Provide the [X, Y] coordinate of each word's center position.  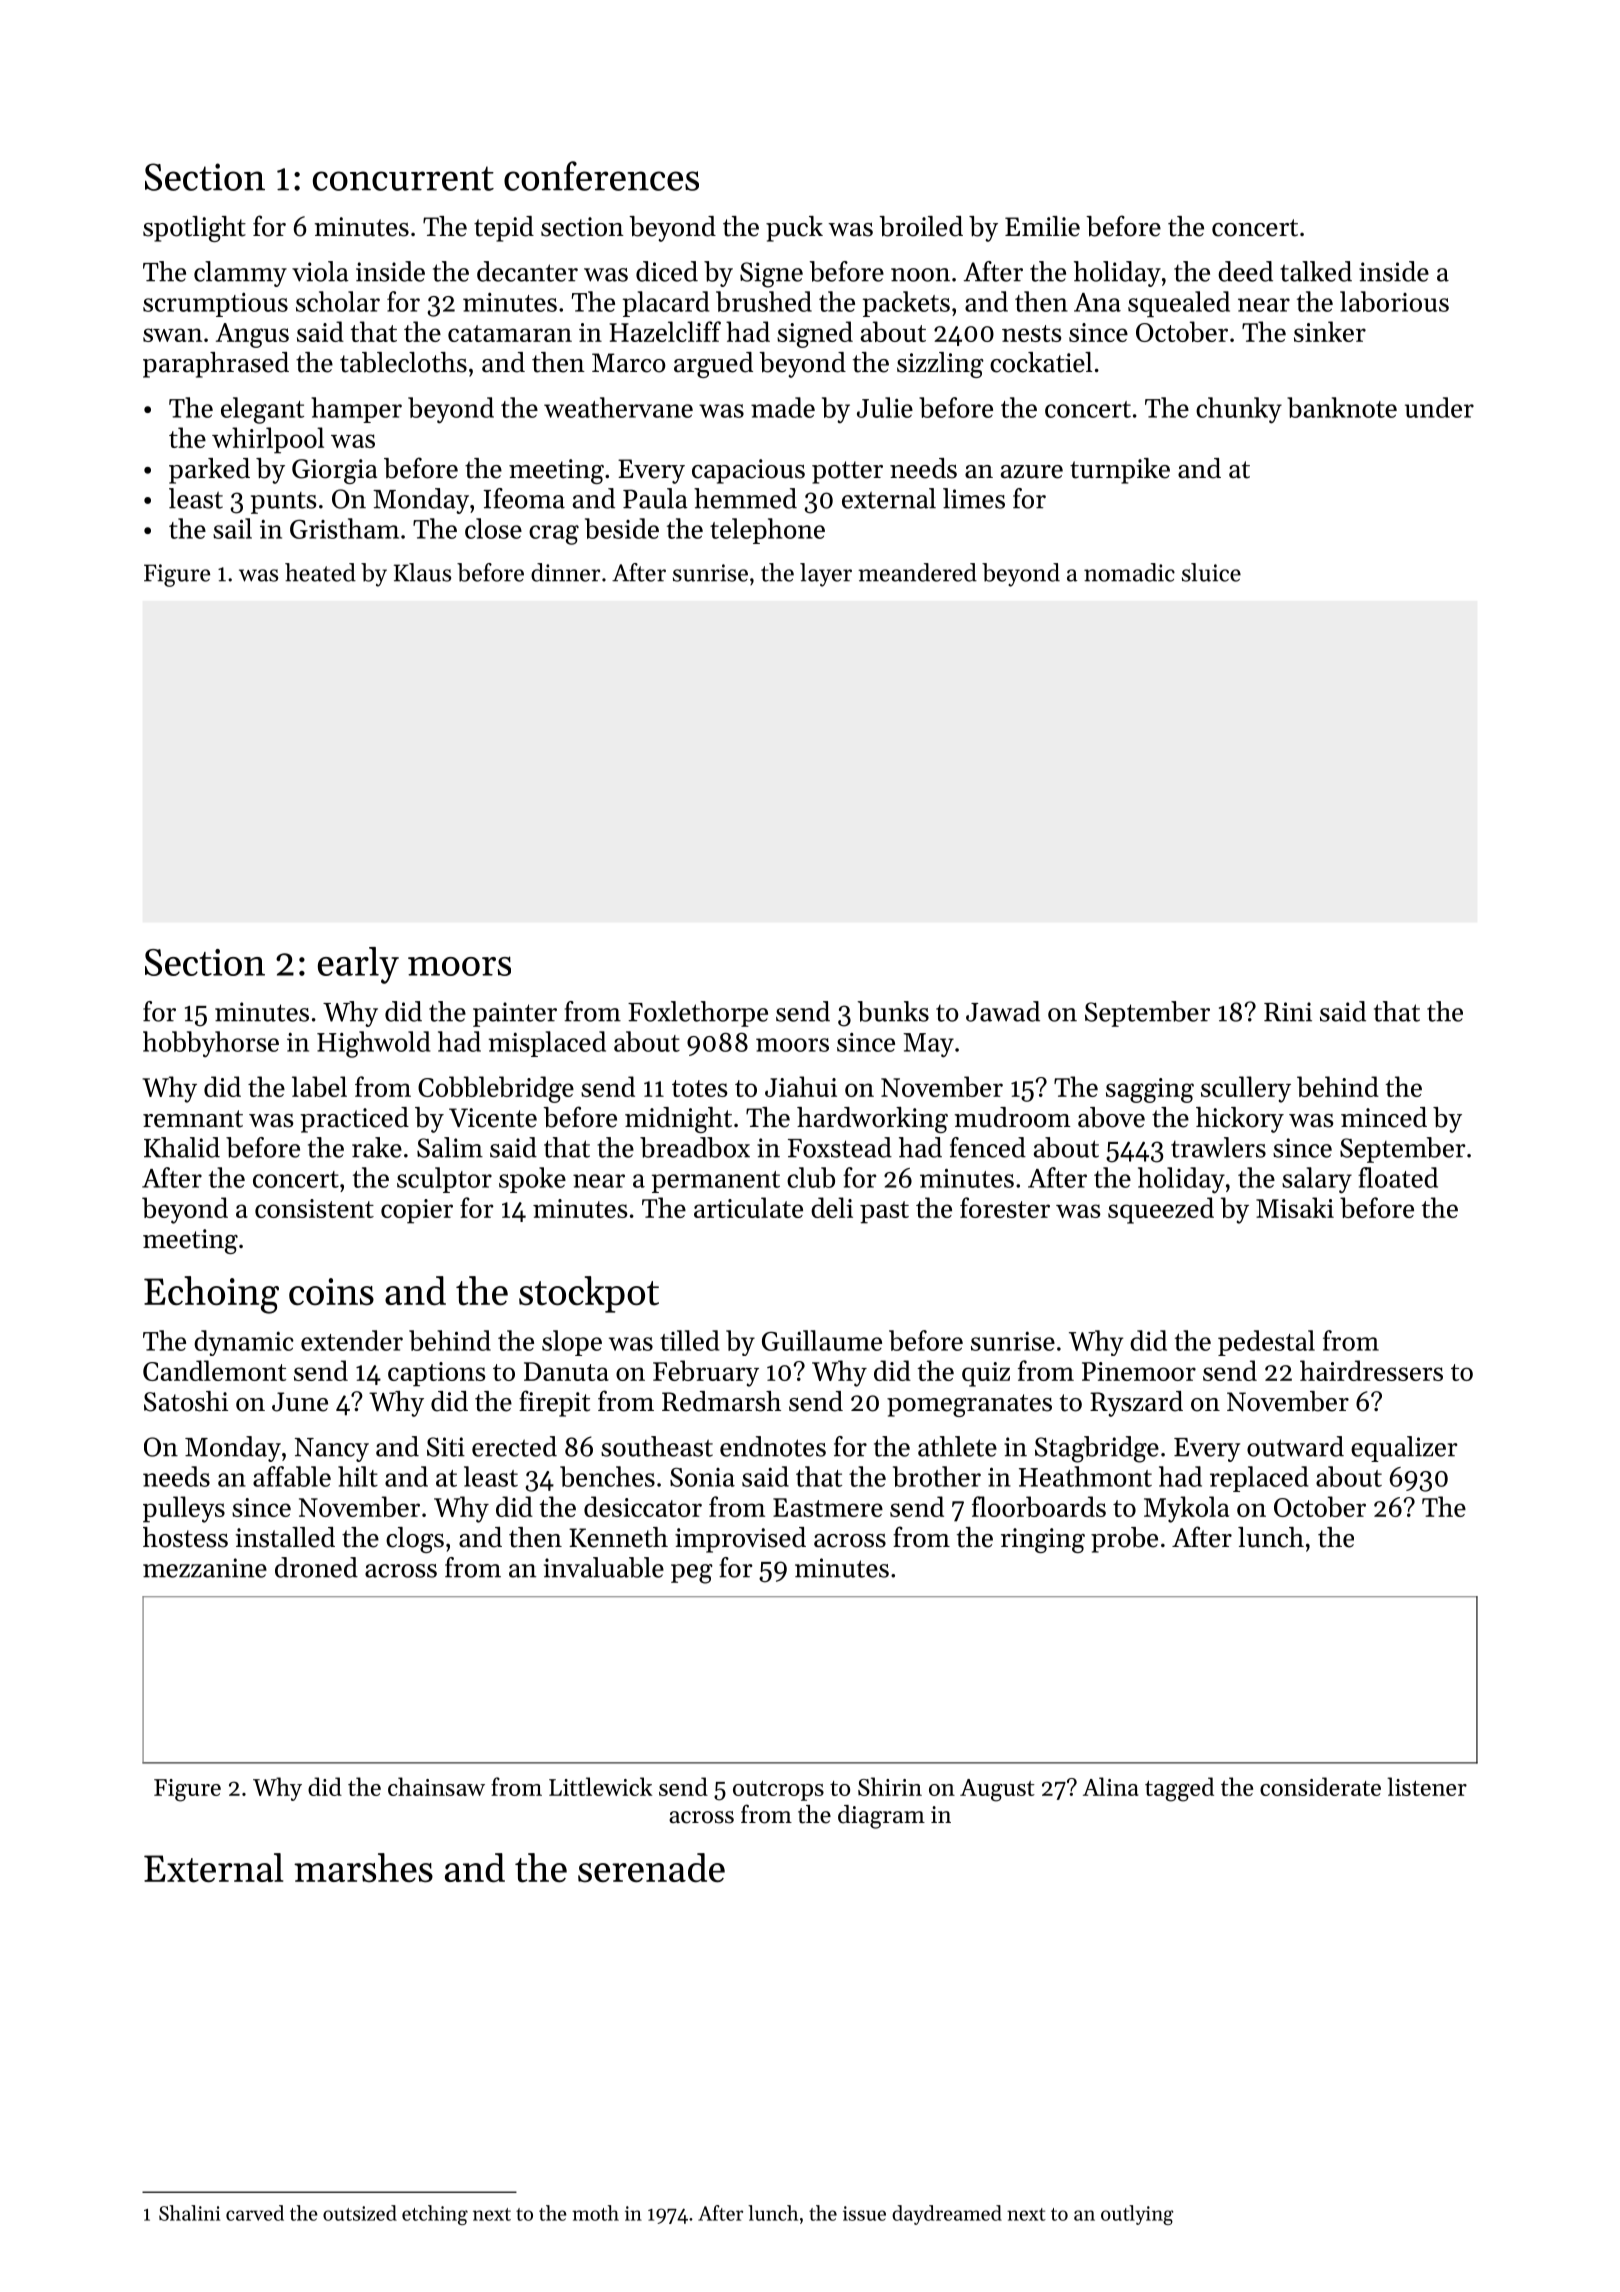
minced [1384, 1117]
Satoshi [186, 1401]
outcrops [778, 1791]
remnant [193, 1119]
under [1439, 407]
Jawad [1003, 1011]
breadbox [695, 1147]
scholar [338, 301]
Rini [1288, 1012]
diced [667, 271]
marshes [363, 1868]
